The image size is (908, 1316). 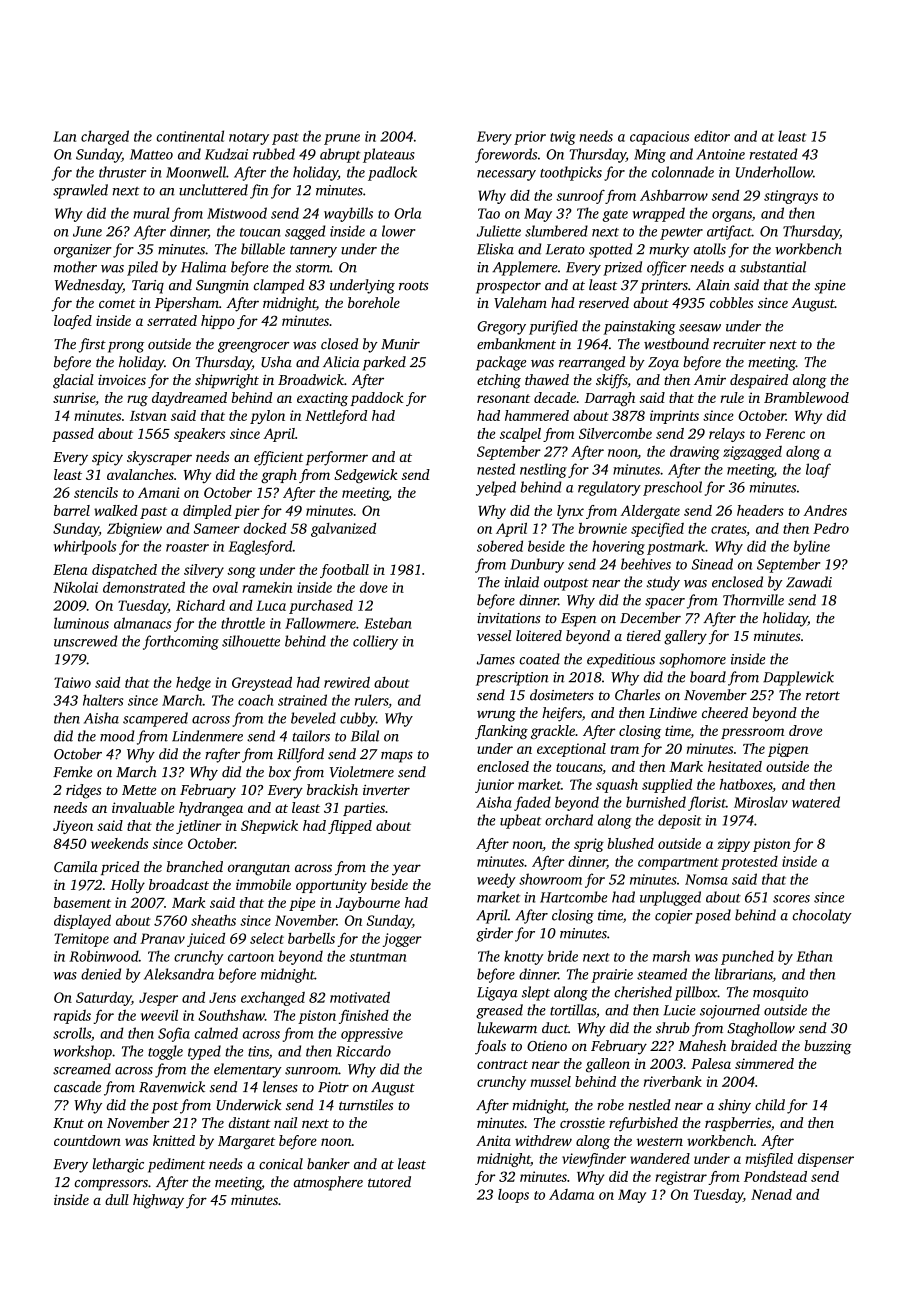 I want to click on embankment, so click(x=516, y=344).
